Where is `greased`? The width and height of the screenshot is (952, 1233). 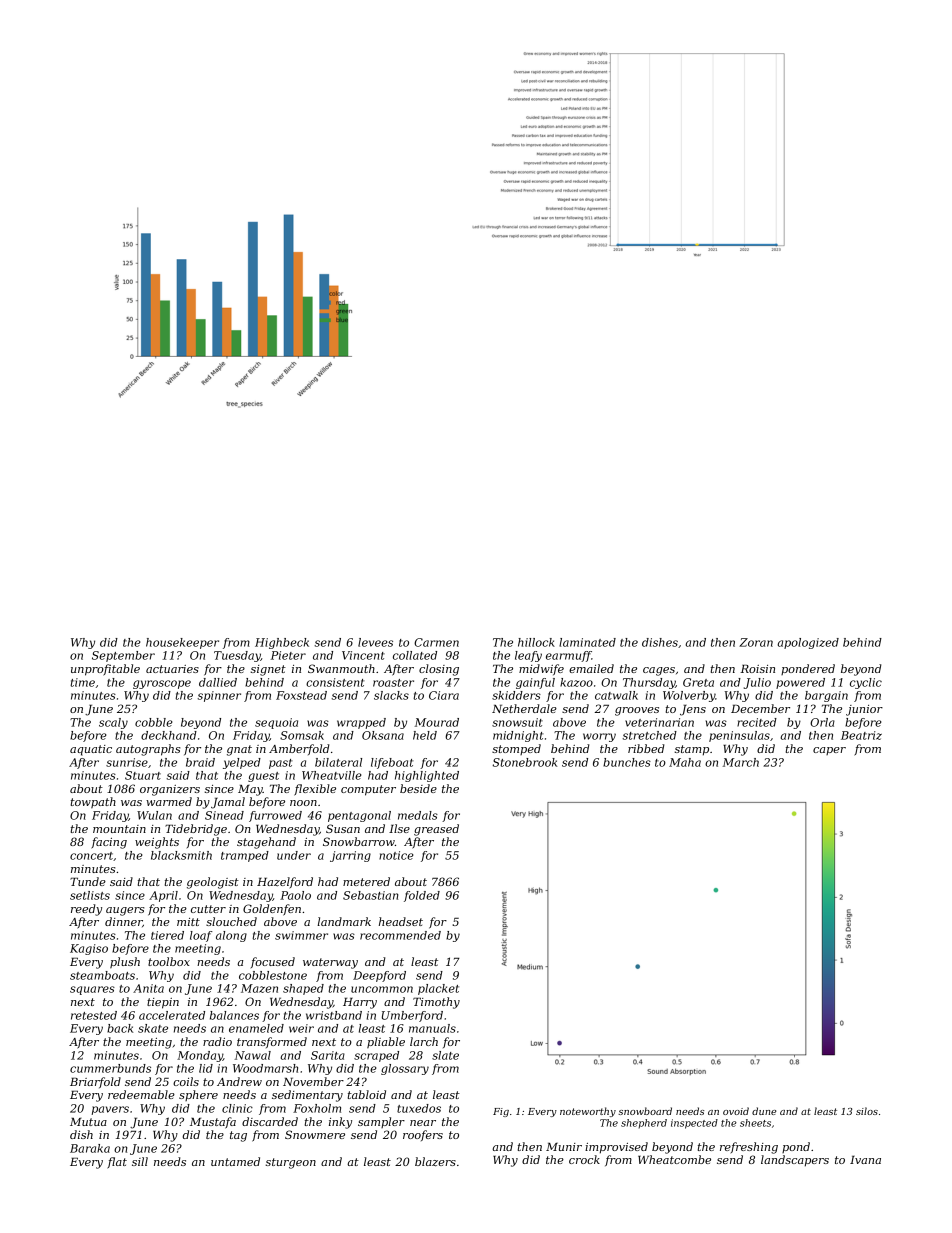 greased is located at coordinates (436, 830).
